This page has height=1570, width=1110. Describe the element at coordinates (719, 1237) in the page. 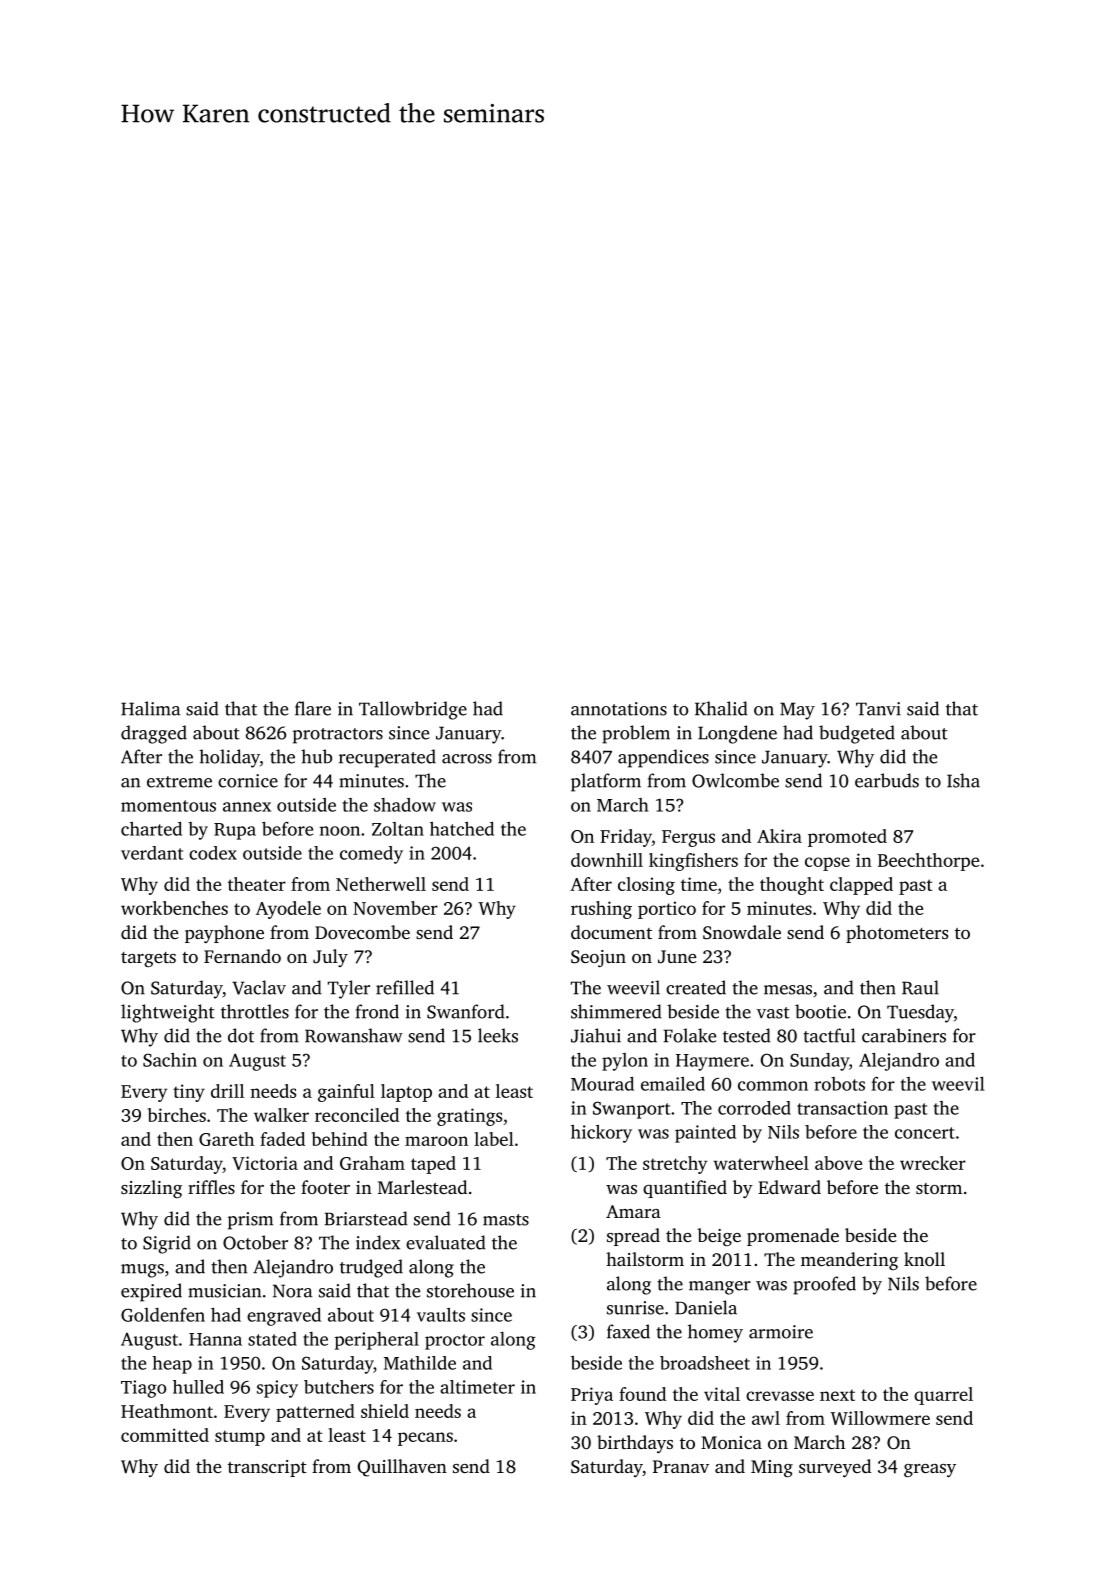

I see `beige` at that location.
